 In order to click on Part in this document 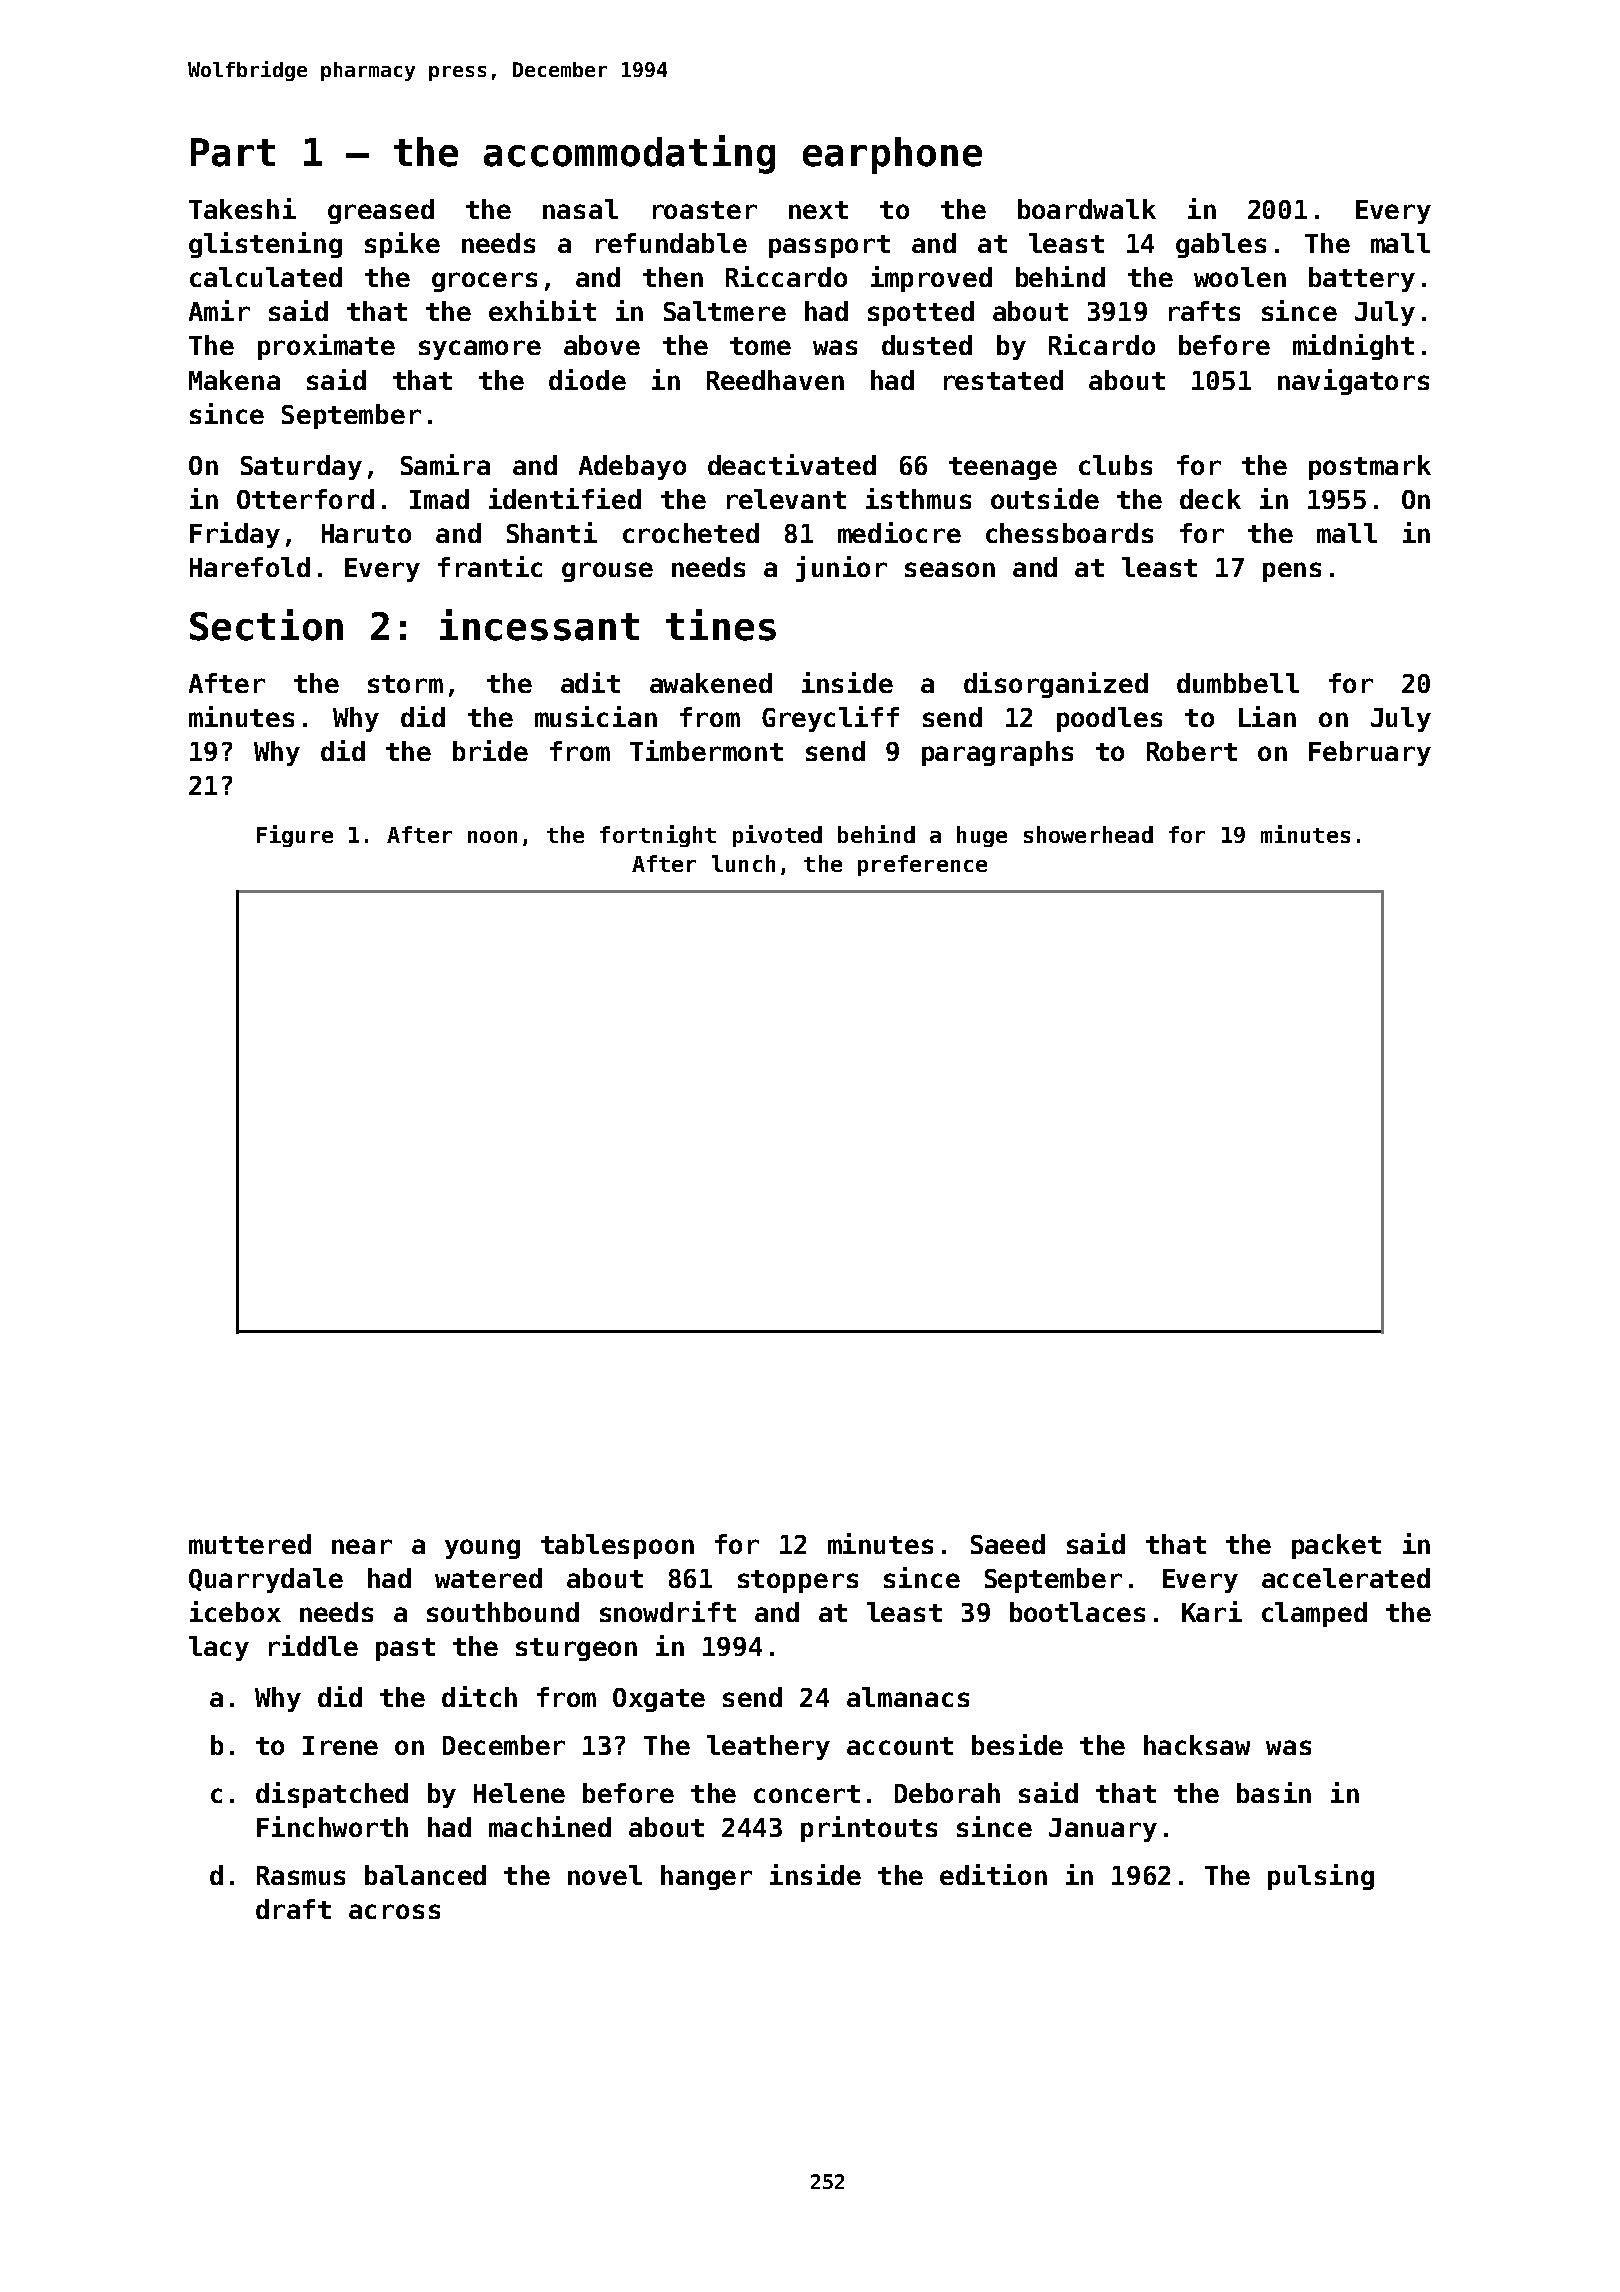, I will do `click(233, 152)`.
